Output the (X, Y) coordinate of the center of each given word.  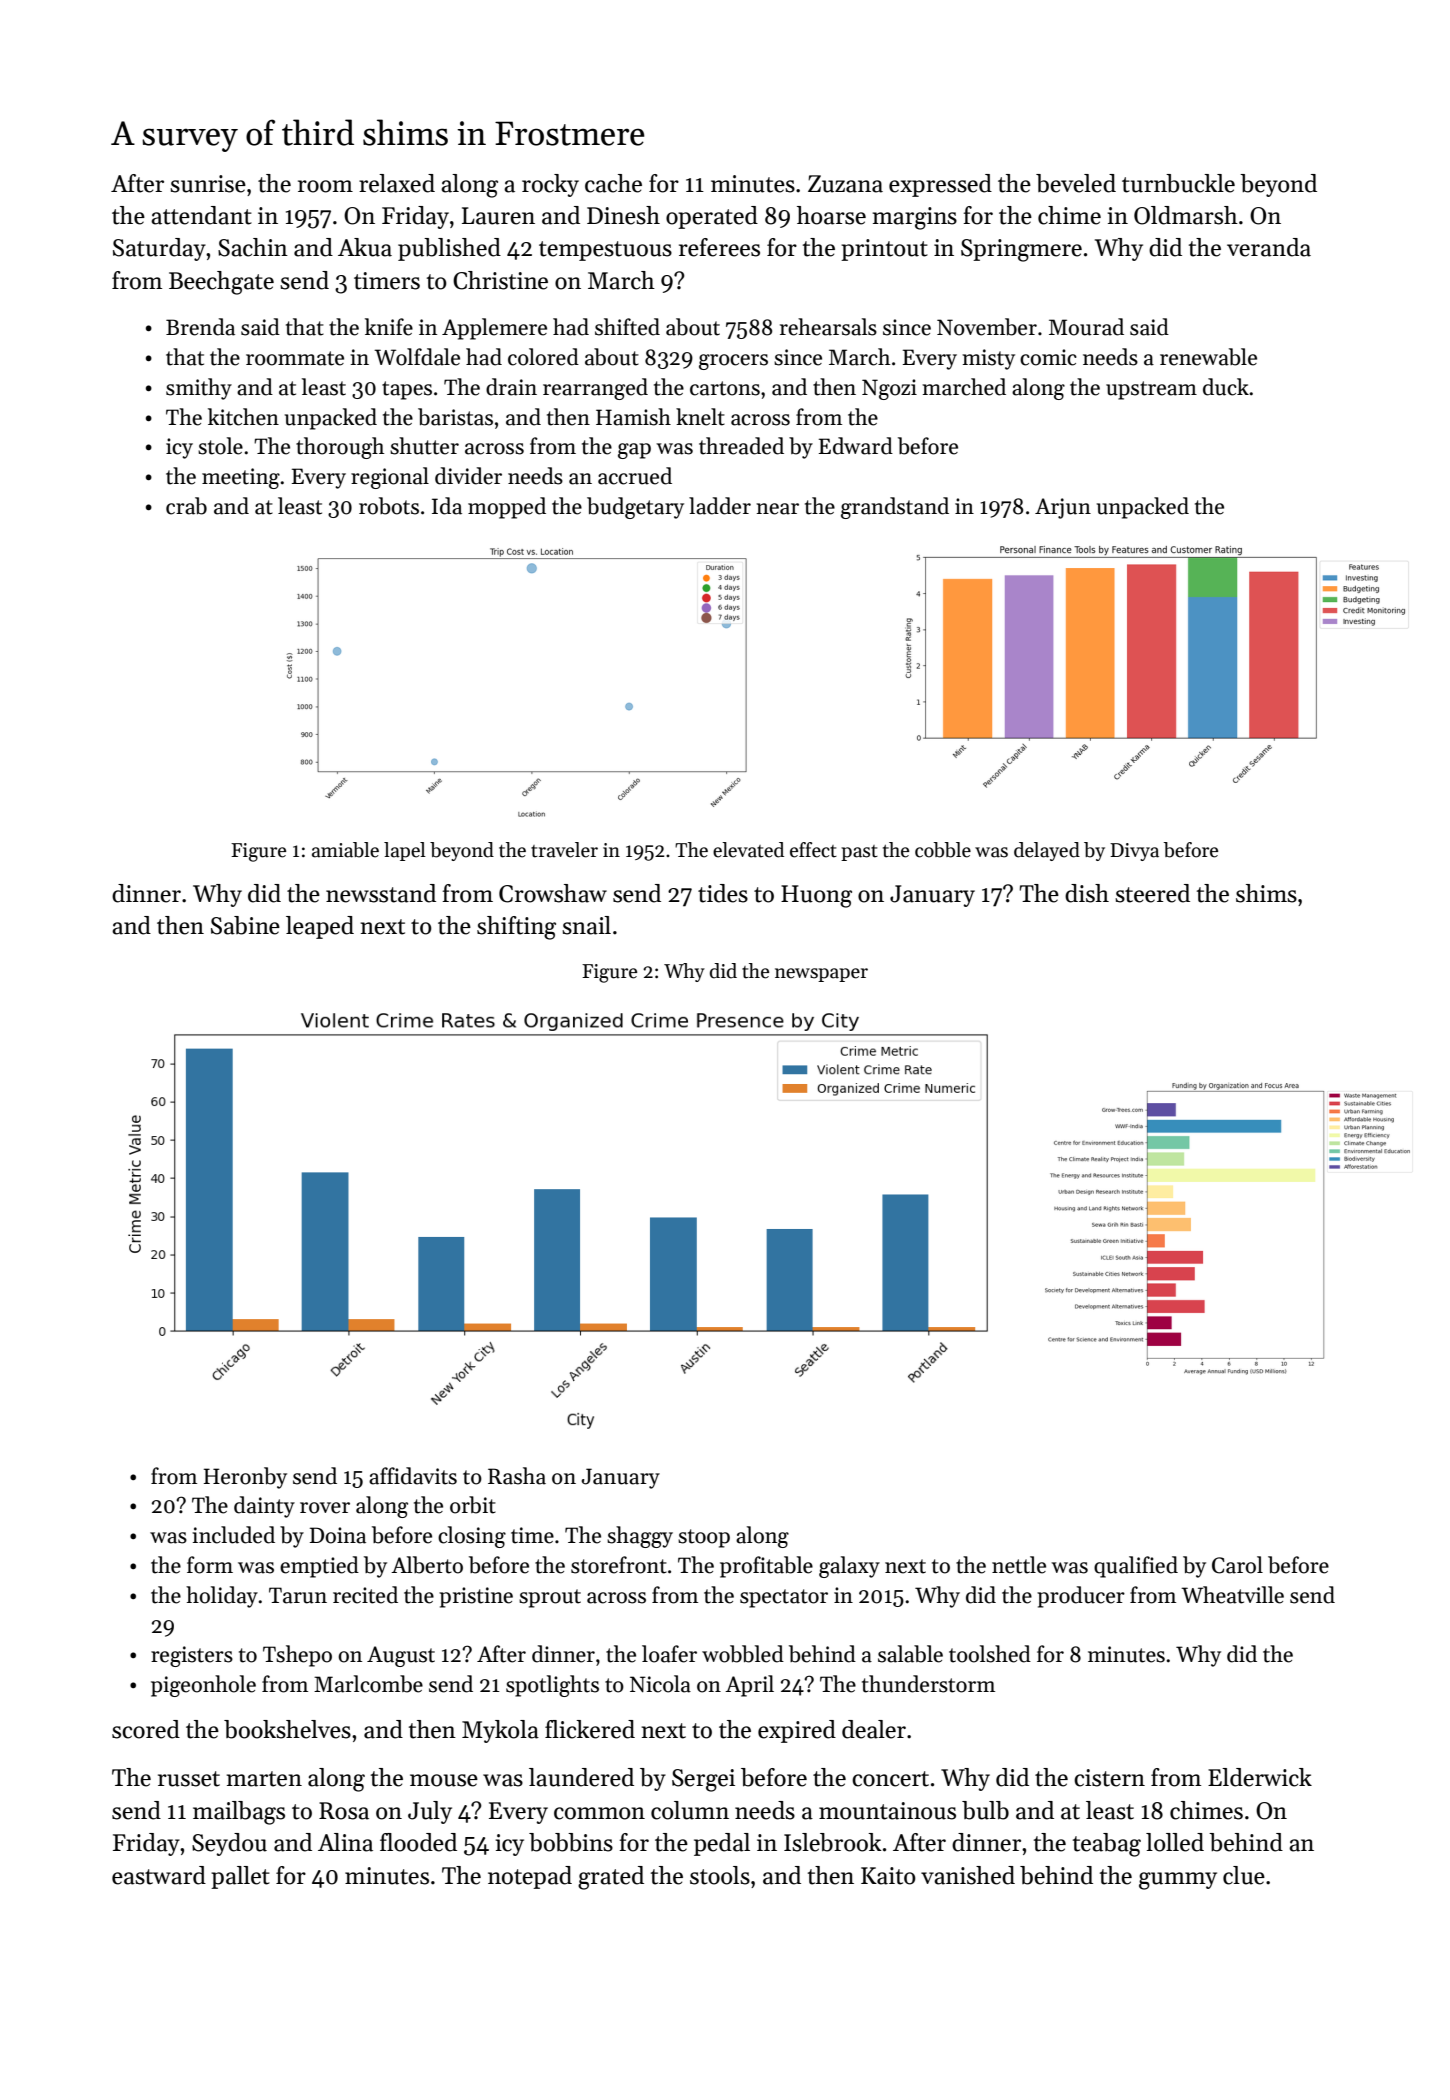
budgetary (635, 508)
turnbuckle (1178, 183)
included (233, 1535)
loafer (669, 1654)
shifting (516, 928)
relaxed (397, 183)
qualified (1136, 1567)
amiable (345, 850)
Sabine (245, 925)
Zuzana (845, 184)
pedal (722, 1844)
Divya (1134, 852)
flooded (418, 1842)
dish (1087, 893)
